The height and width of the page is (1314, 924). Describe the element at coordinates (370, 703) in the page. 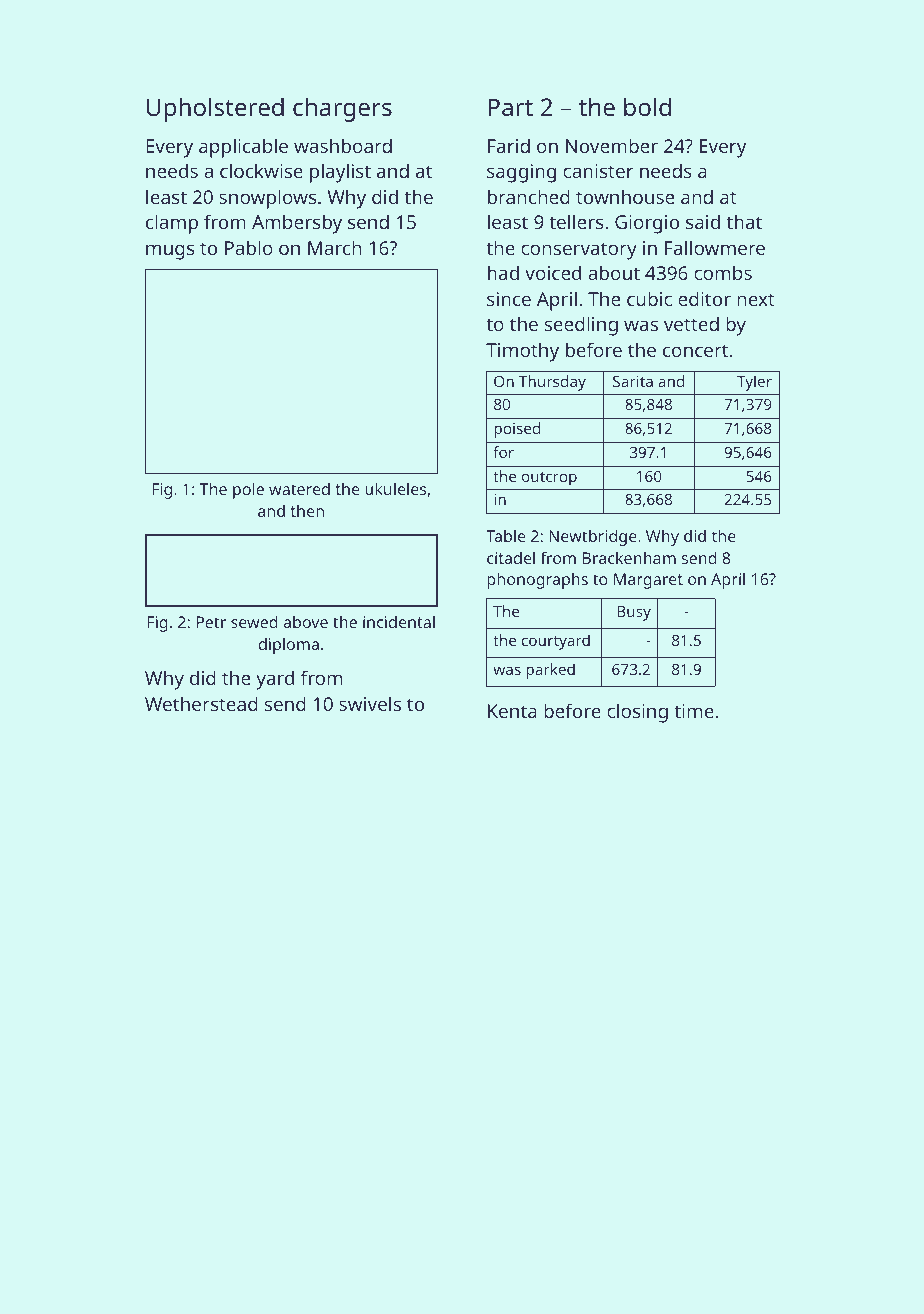

I see `swivels` at that location.
